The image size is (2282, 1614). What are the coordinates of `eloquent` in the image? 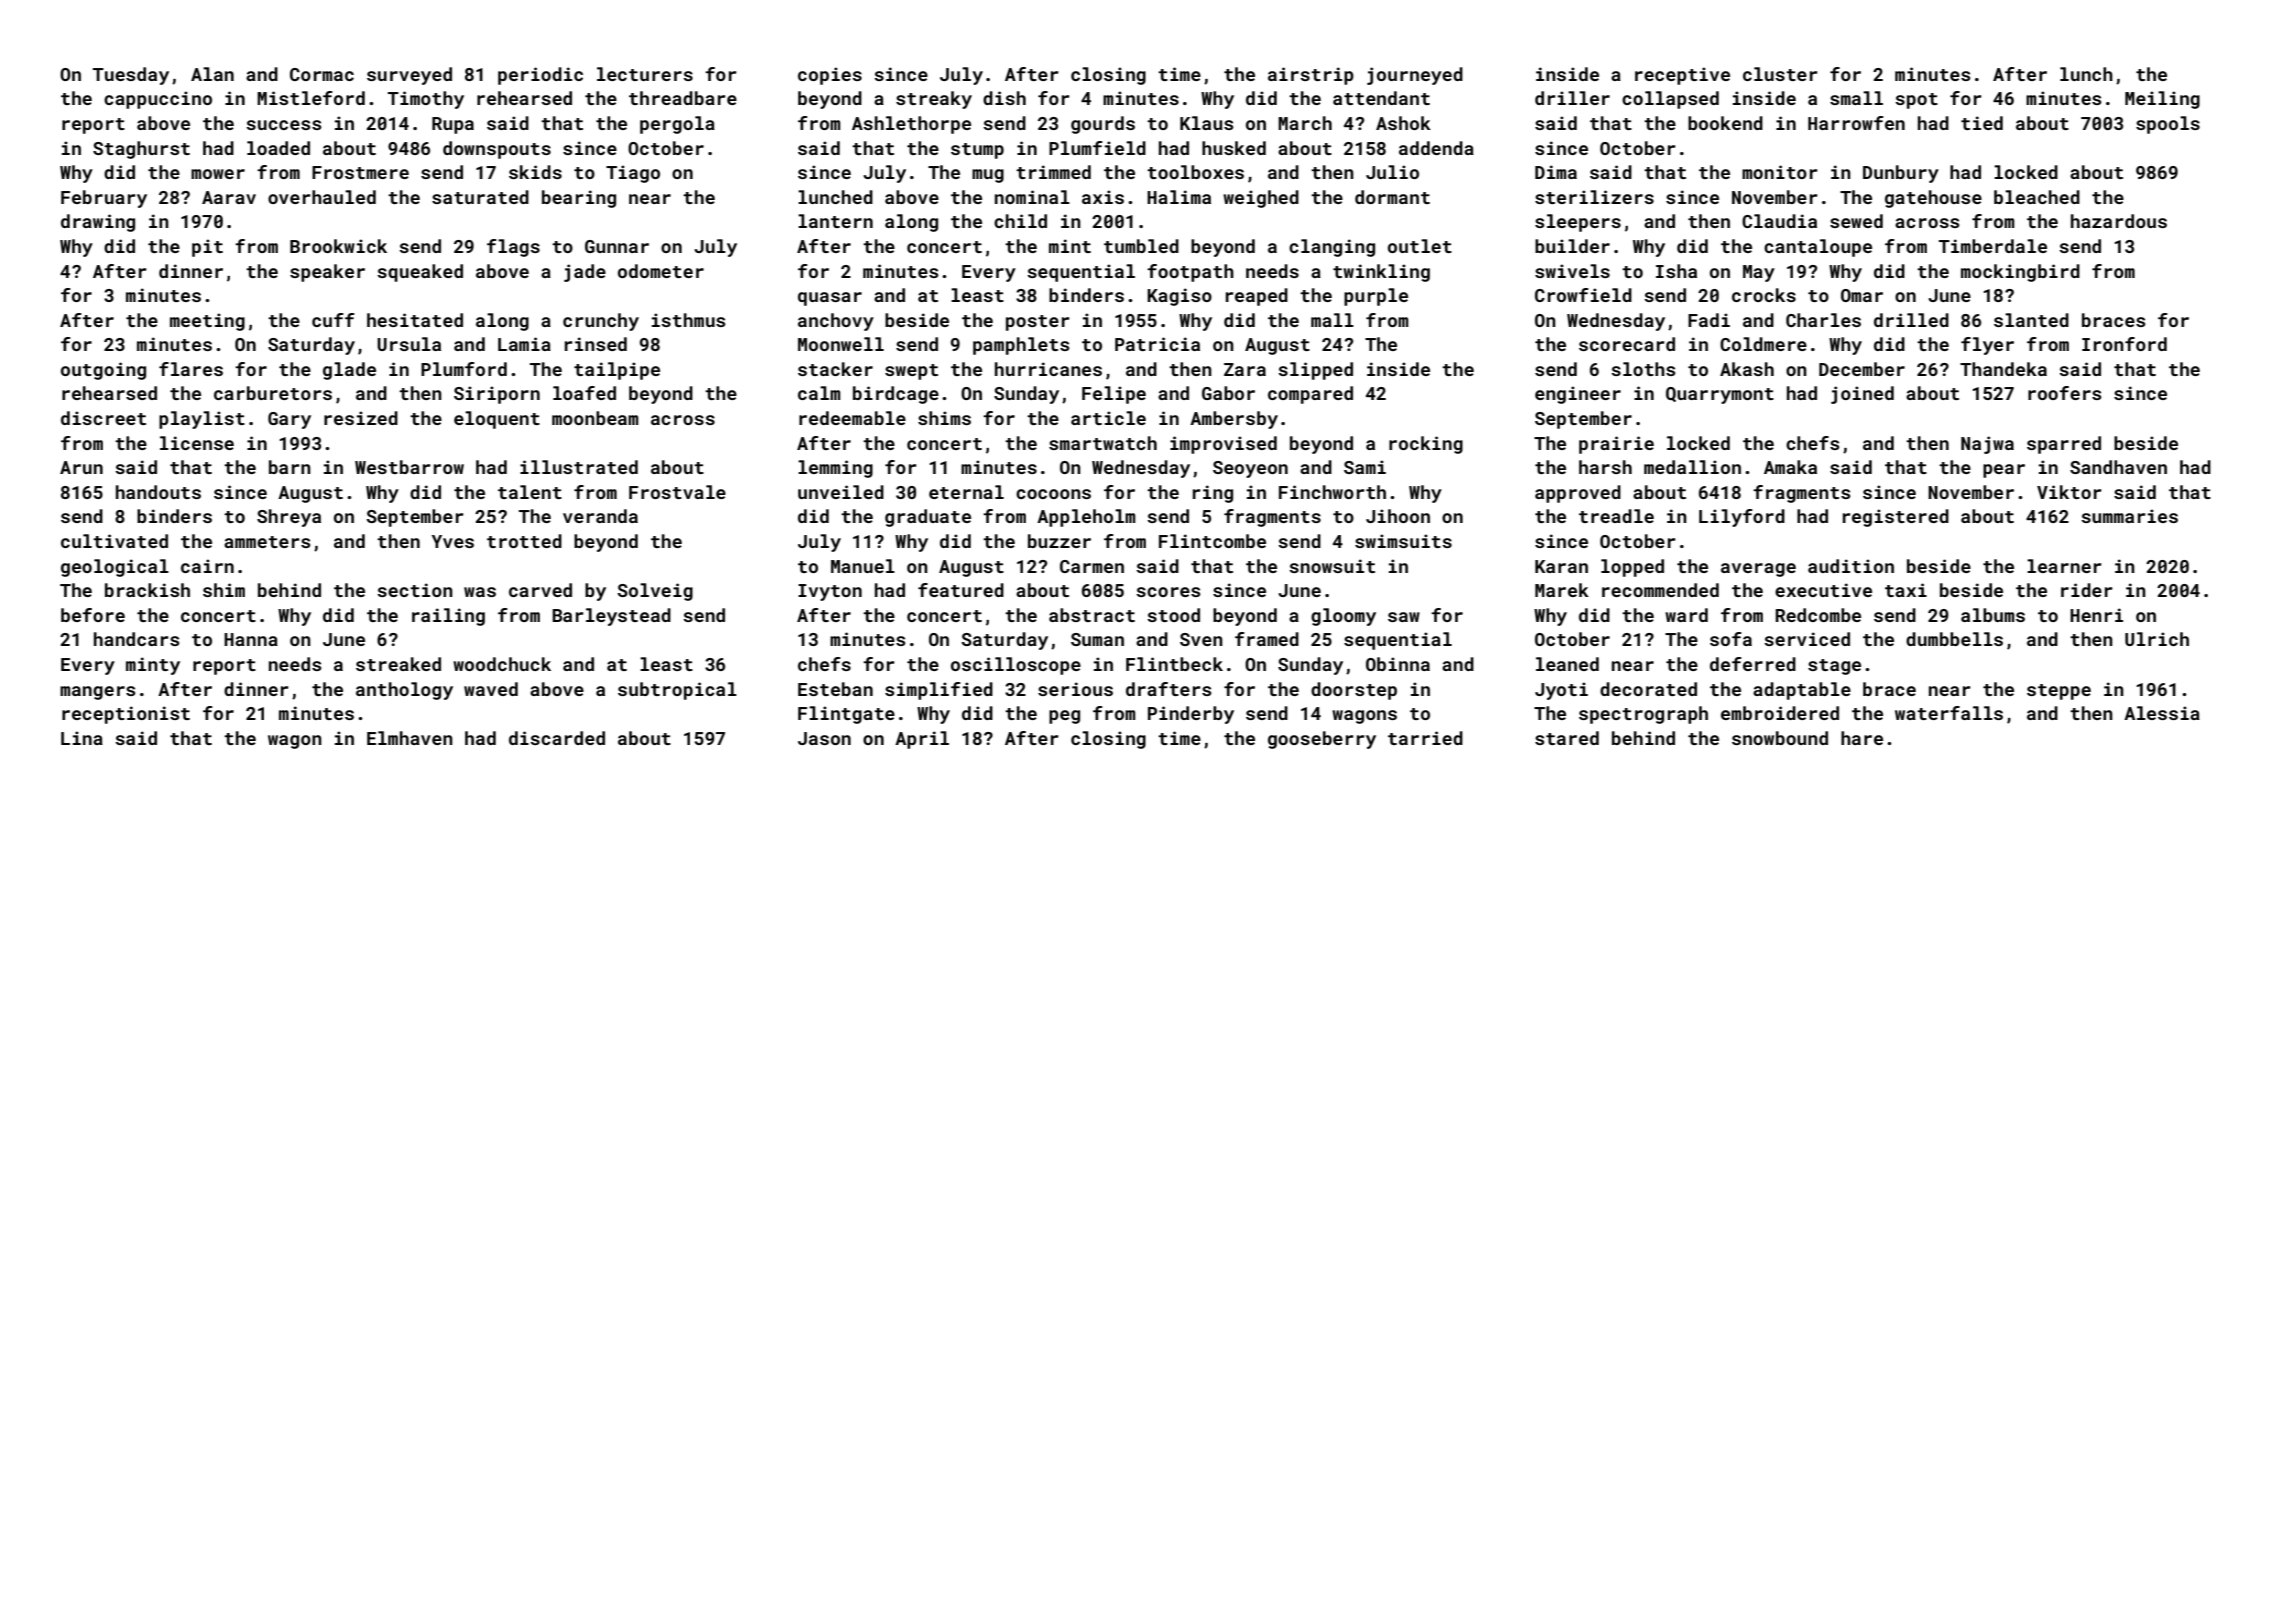 It's located at (497, 420).
